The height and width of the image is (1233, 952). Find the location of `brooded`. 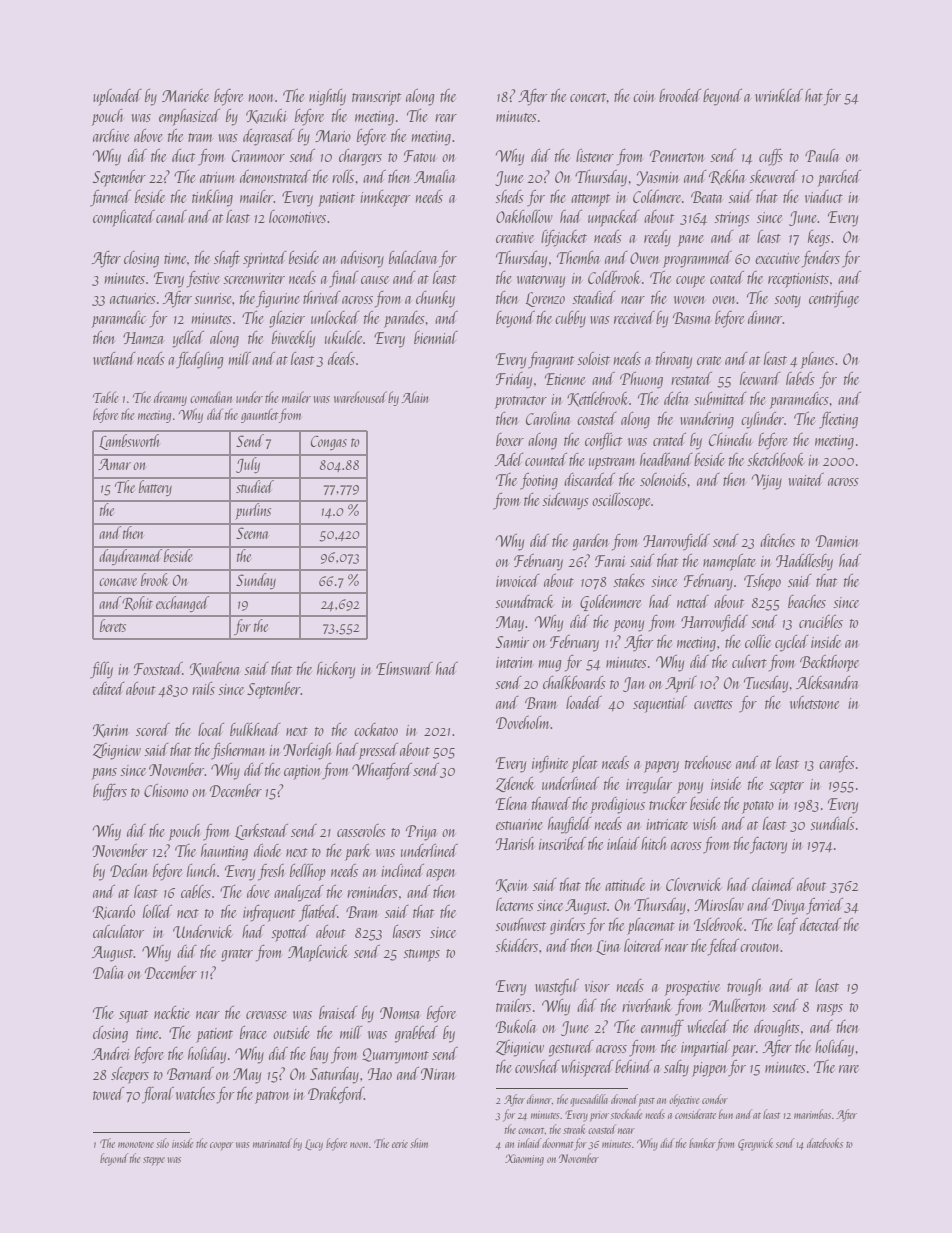

brooded is located at coordinates (680, 95).
